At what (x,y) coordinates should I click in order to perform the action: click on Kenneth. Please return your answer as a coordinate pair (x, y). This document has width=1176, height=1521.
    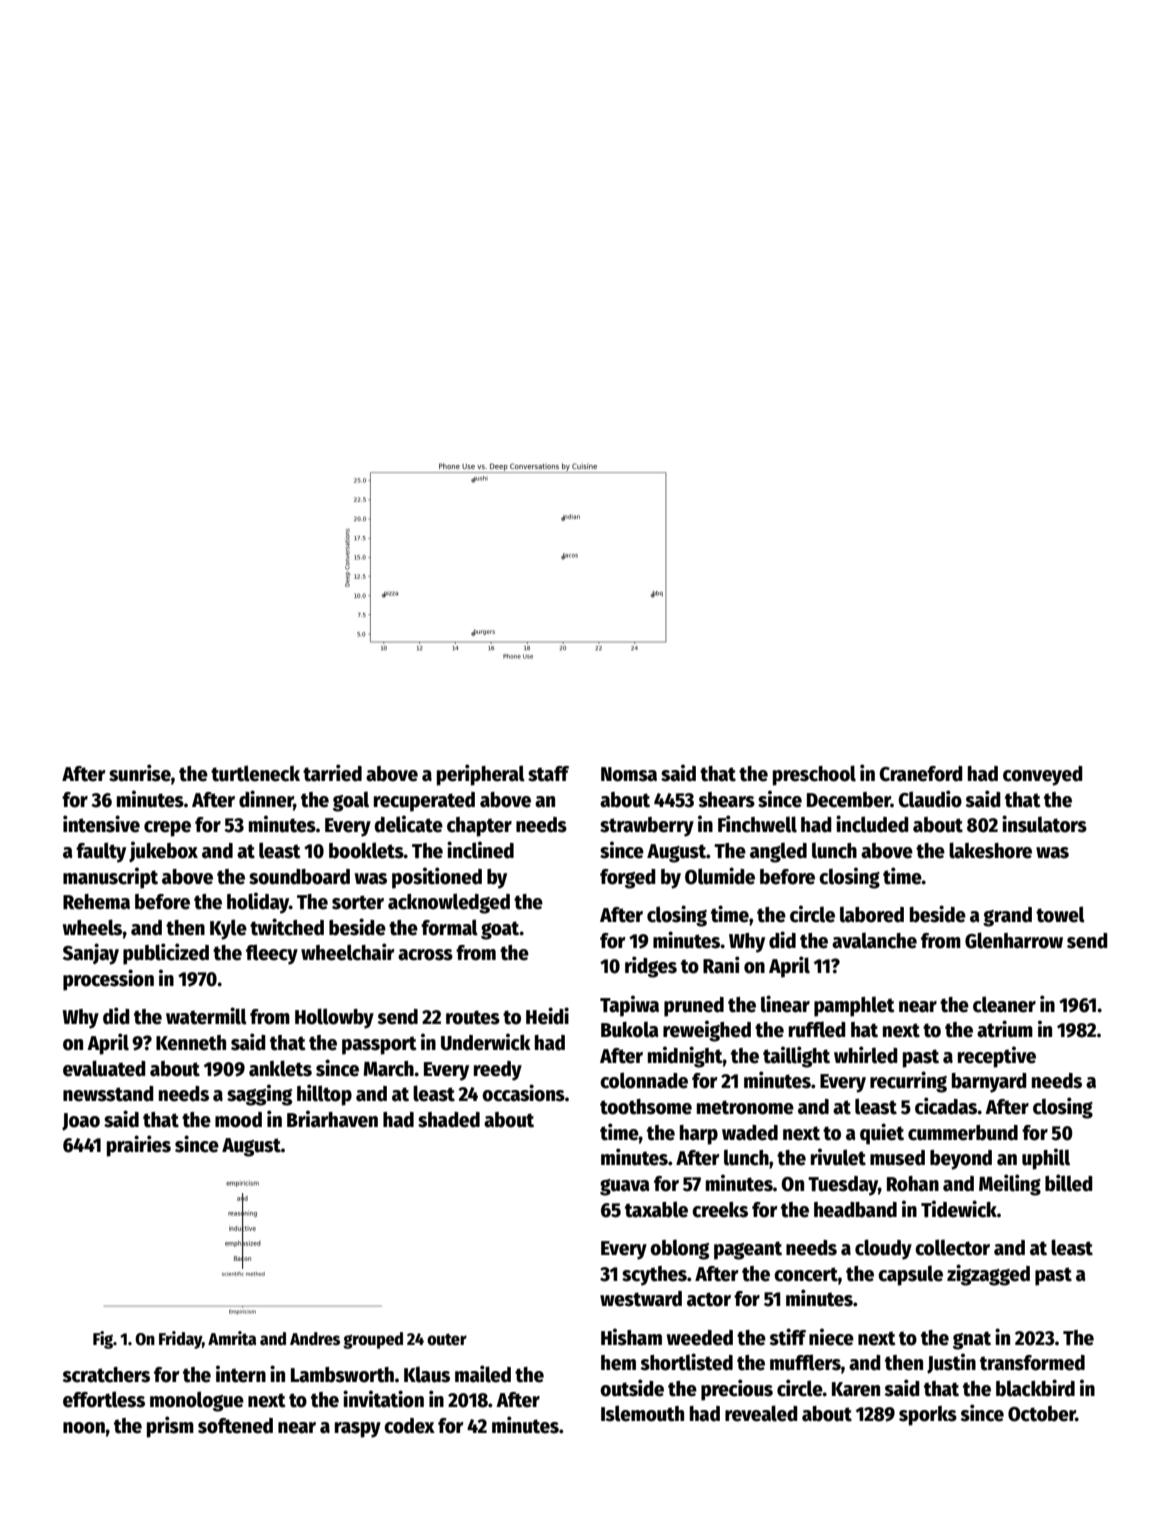
    Looking at the image, I should click on (191, 1043).
